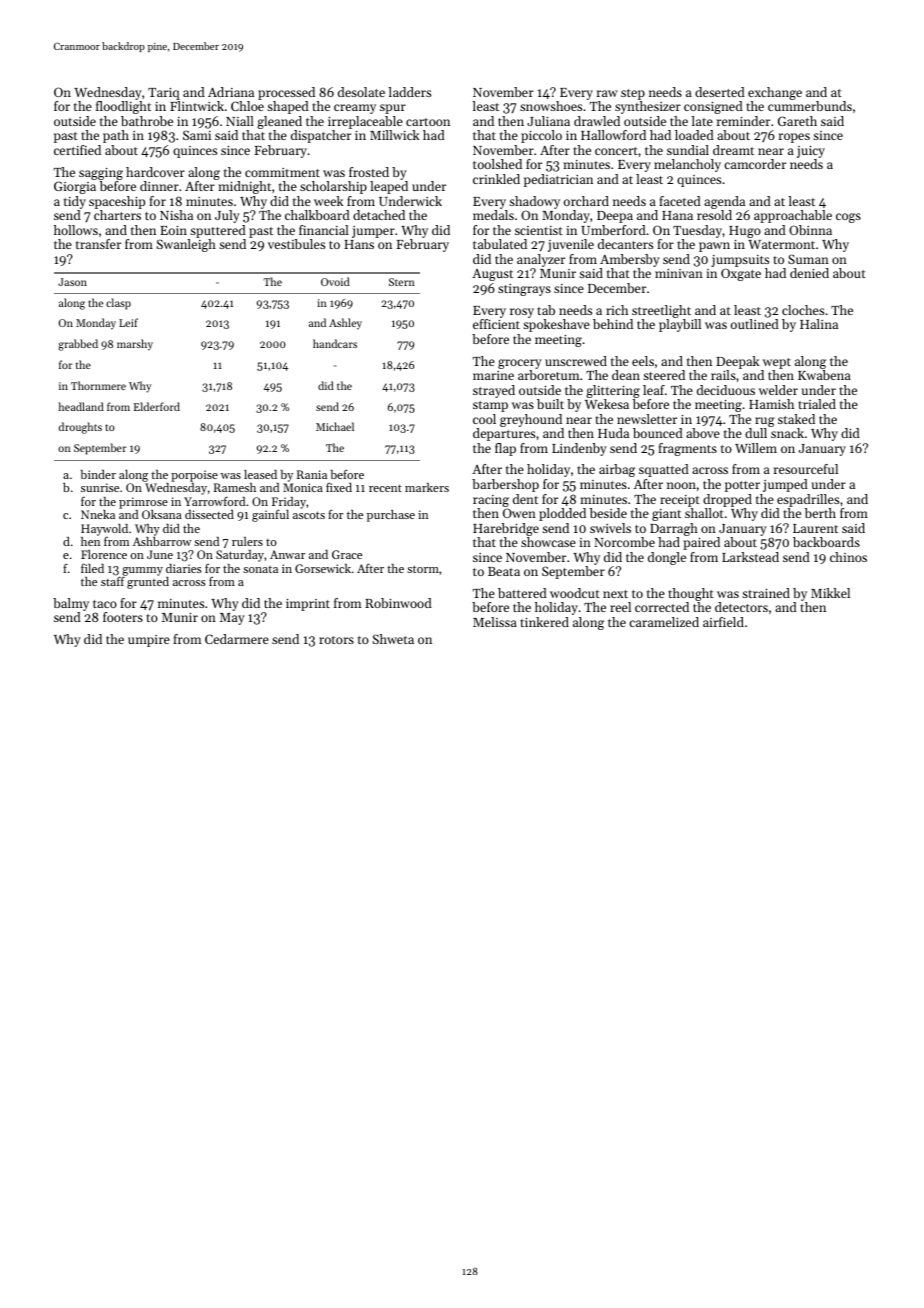 The height and width of the document is (1308, 924). I want to click on dispatcher, so click(321, 136).
